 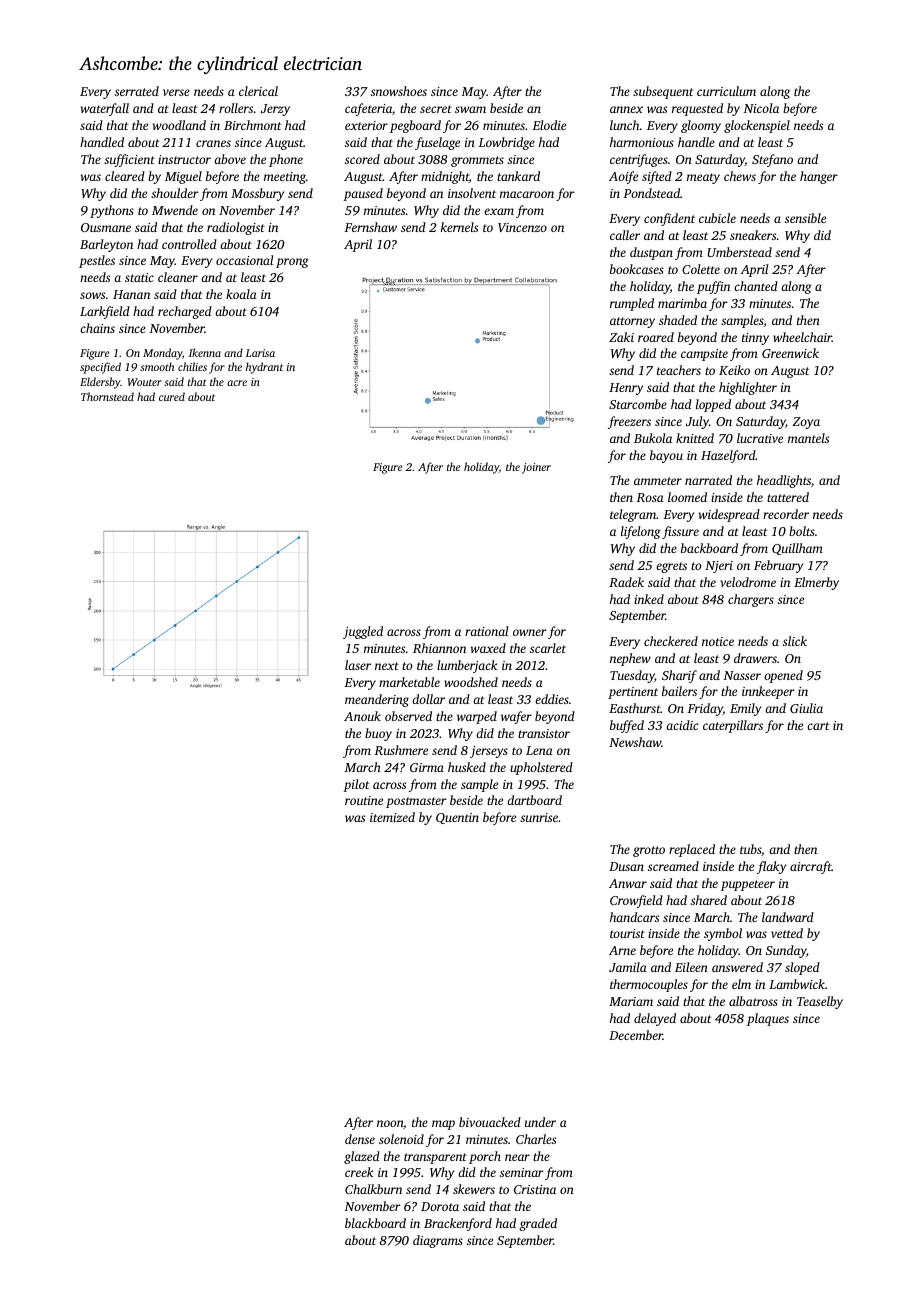 I want to click on cured, so click(x=172, y=396).
